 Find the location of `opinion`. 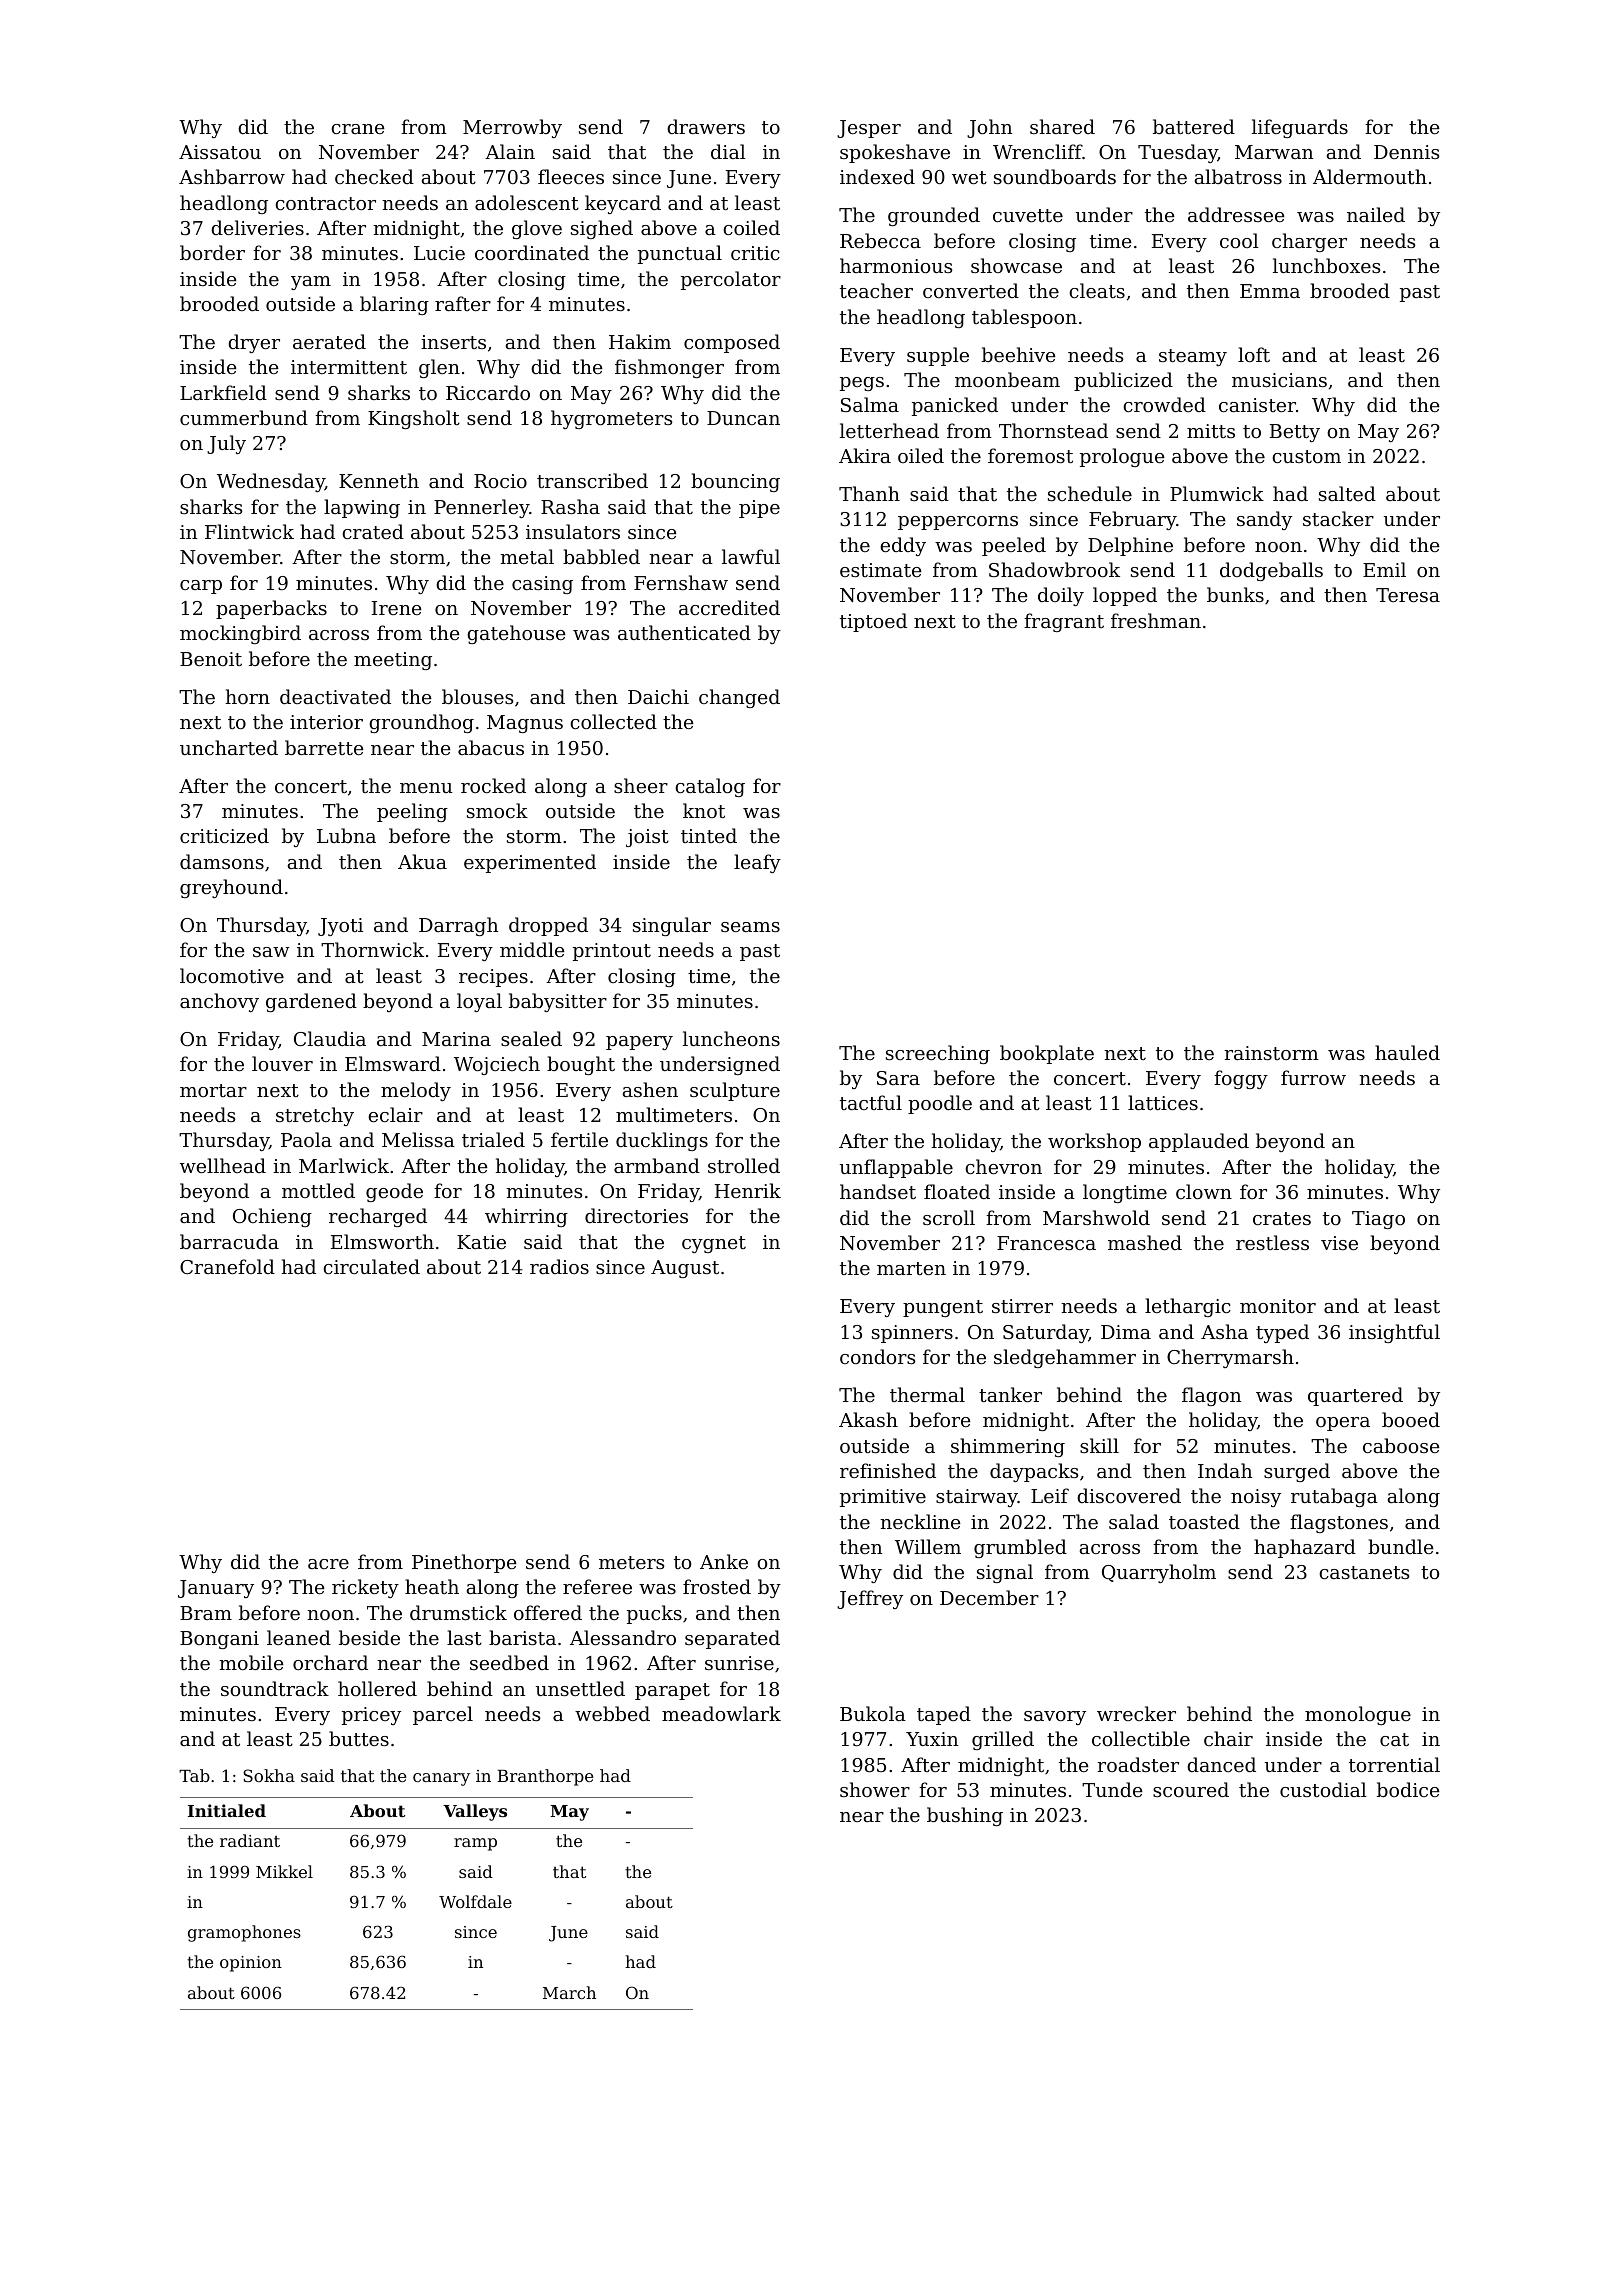

opinion is located at coordinates (251, 1964).
